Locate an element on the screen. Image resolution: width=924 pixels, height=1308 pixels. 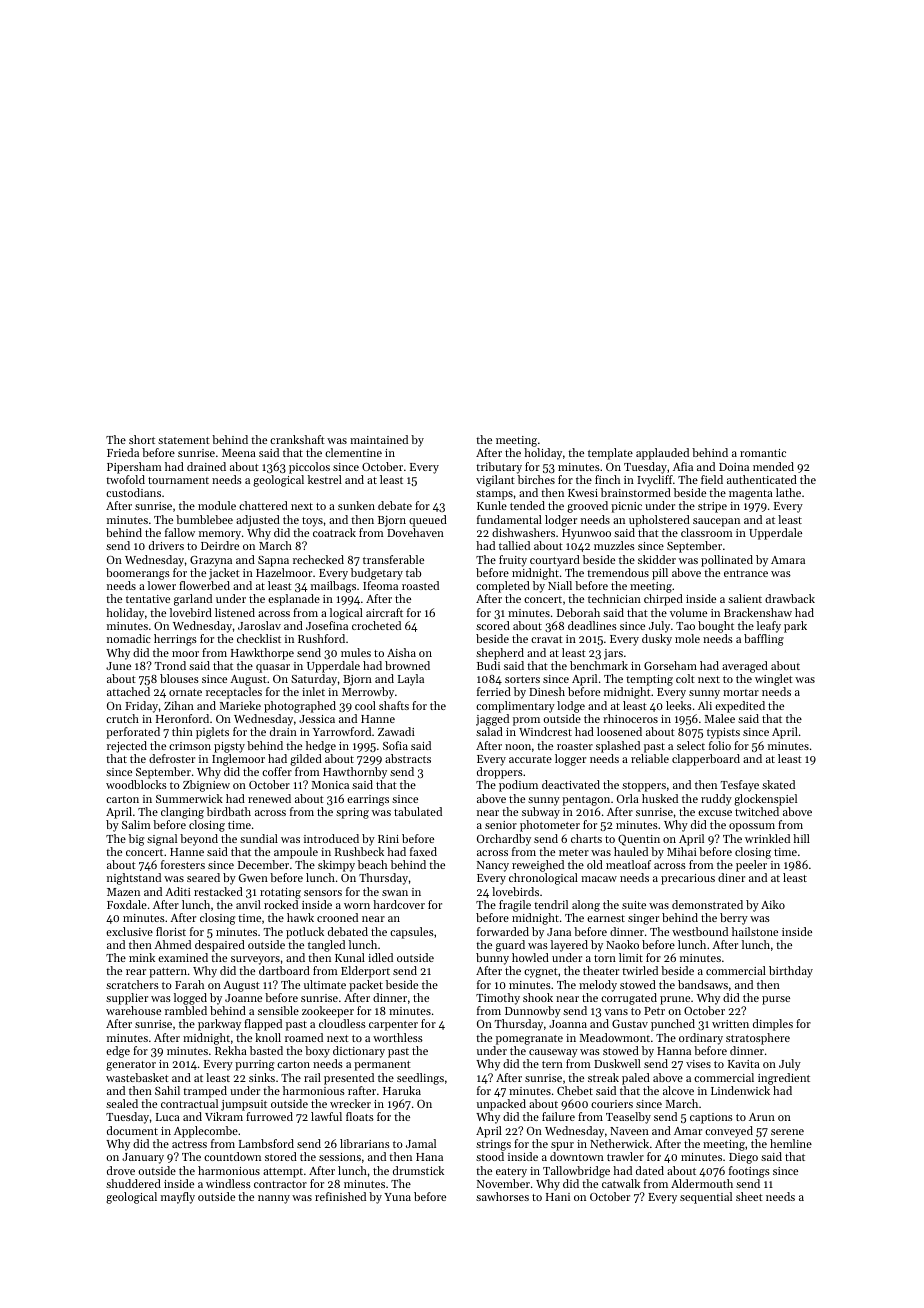
boomerangs is located at coordinates (138, 574).
